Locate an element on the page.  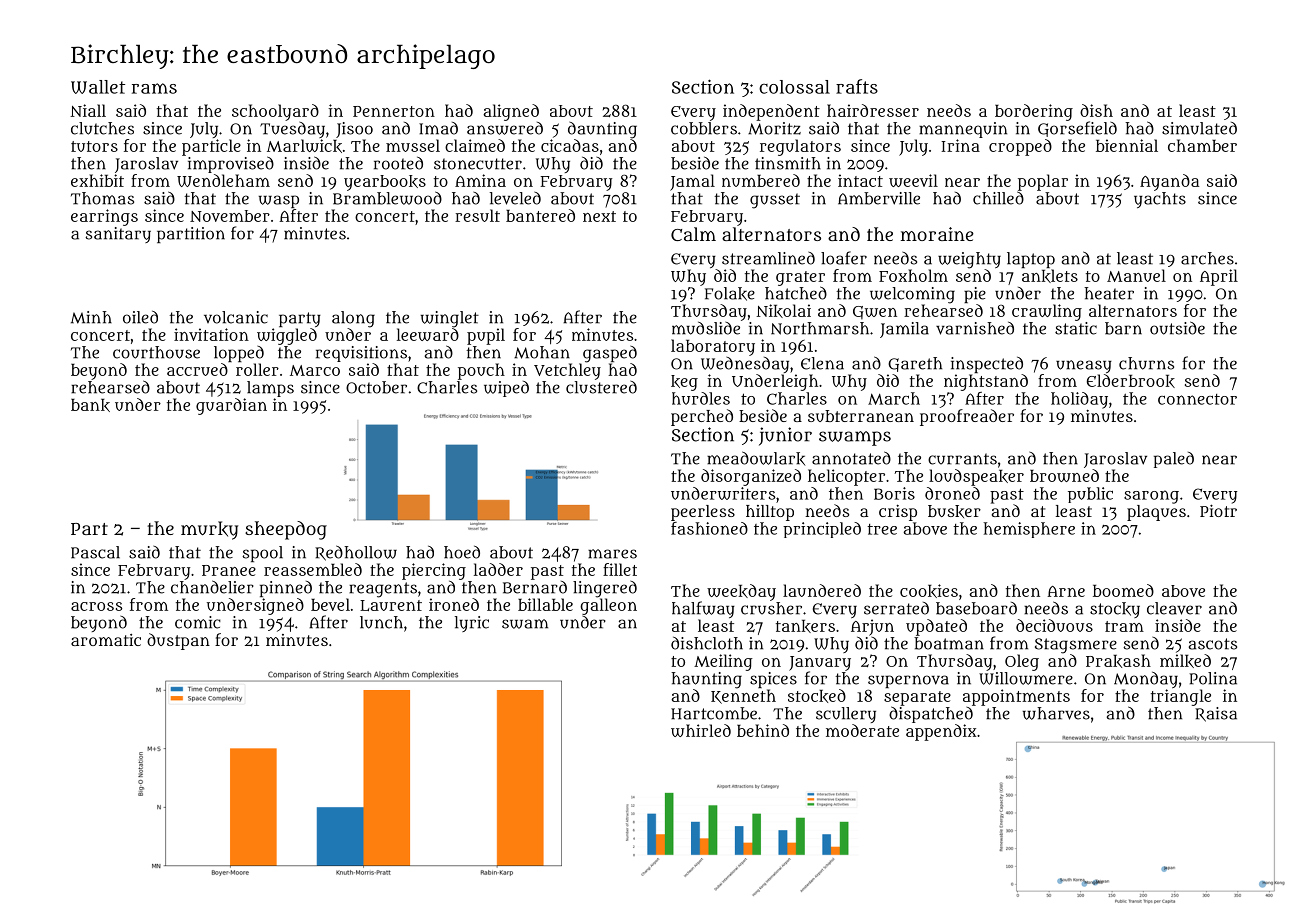
nightstand is located at coordinates (986, 382).
